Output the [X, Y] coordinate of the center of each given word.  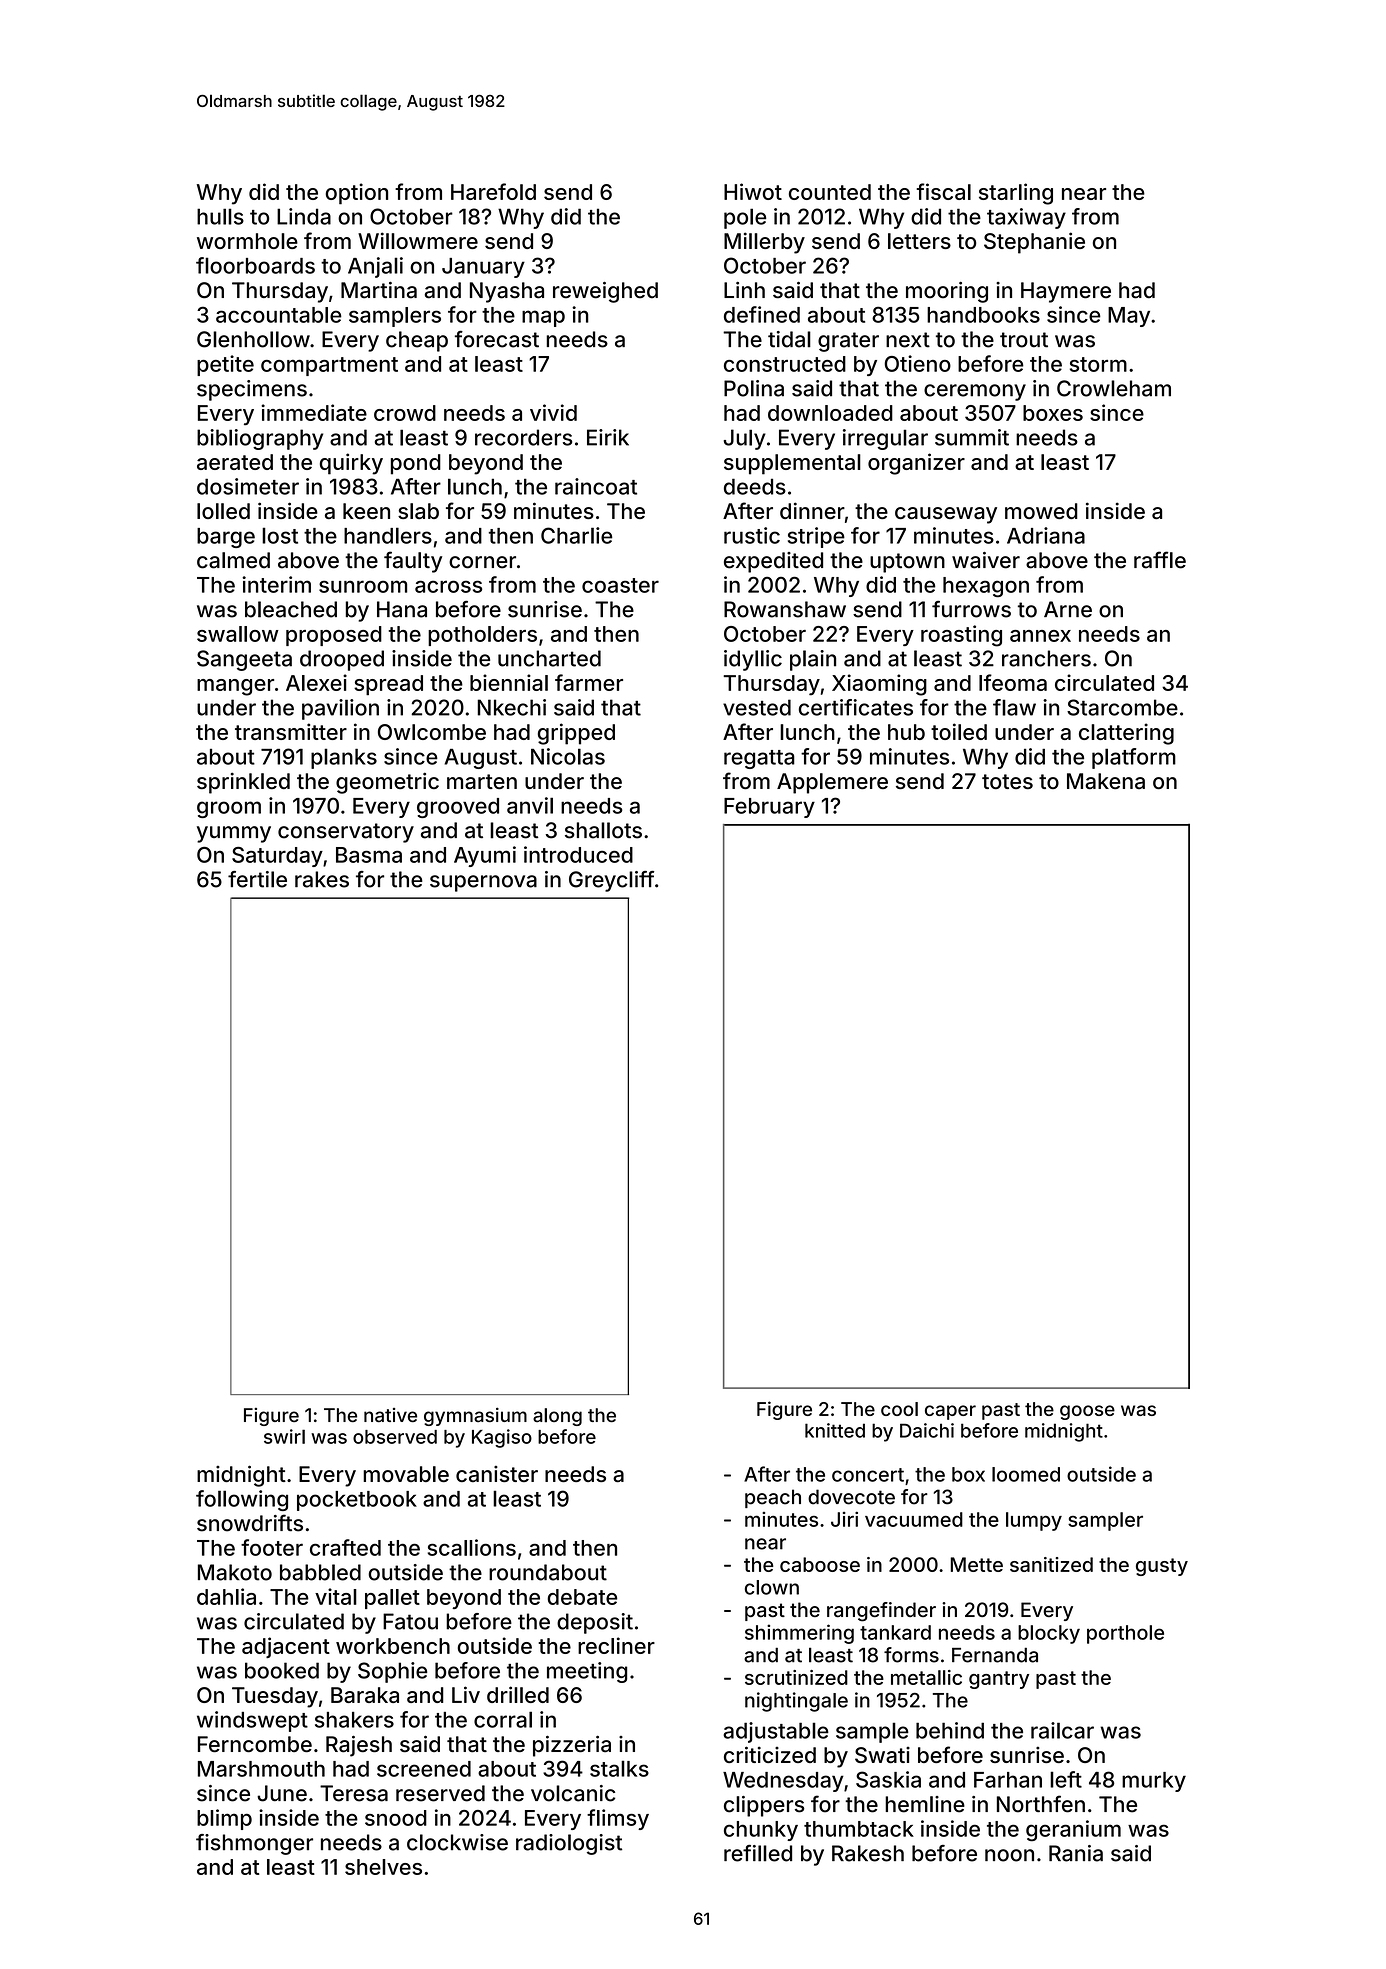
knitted [835, 1430]
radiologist [569, 1844]
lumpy [1034, 1521]
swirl [284, 1436]
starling [1016, 194]
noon [1009, 1855]
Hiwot [753, 191]
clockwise [457, 1842]
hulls [220, 216]
